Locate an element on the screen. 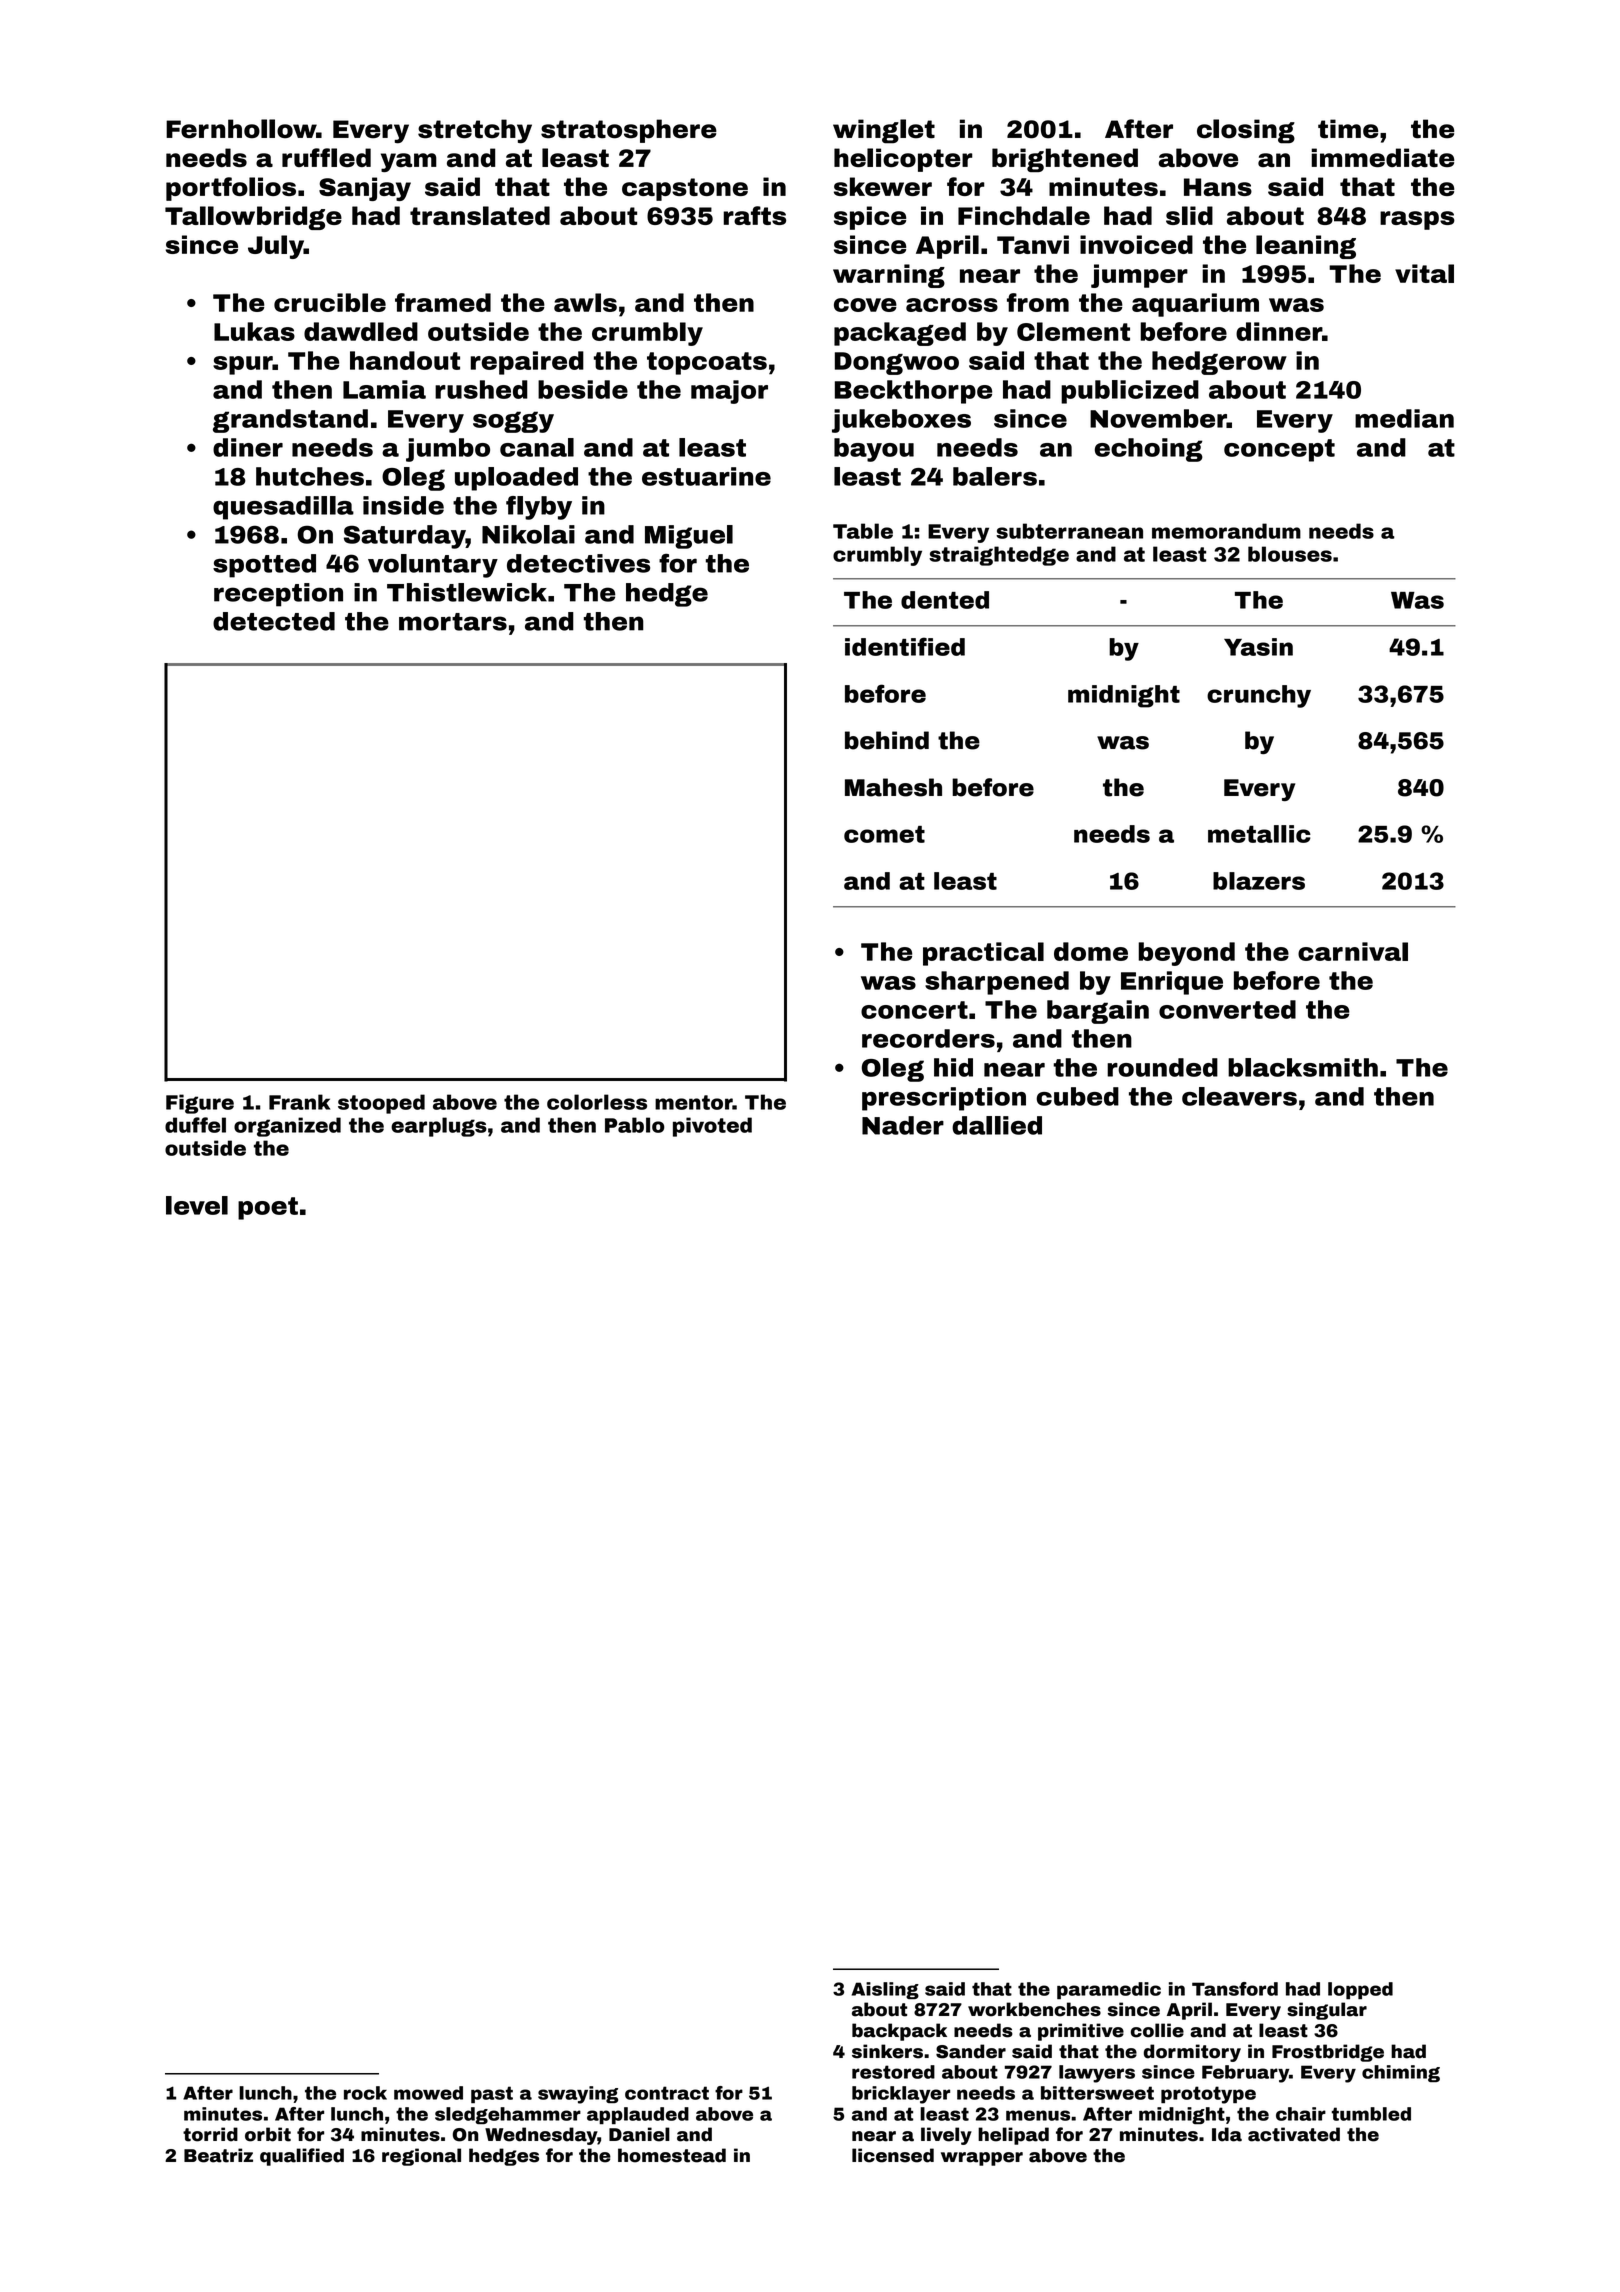 The image size is (1620, 2292). stratosphere is located at coordinates (629, 131).
